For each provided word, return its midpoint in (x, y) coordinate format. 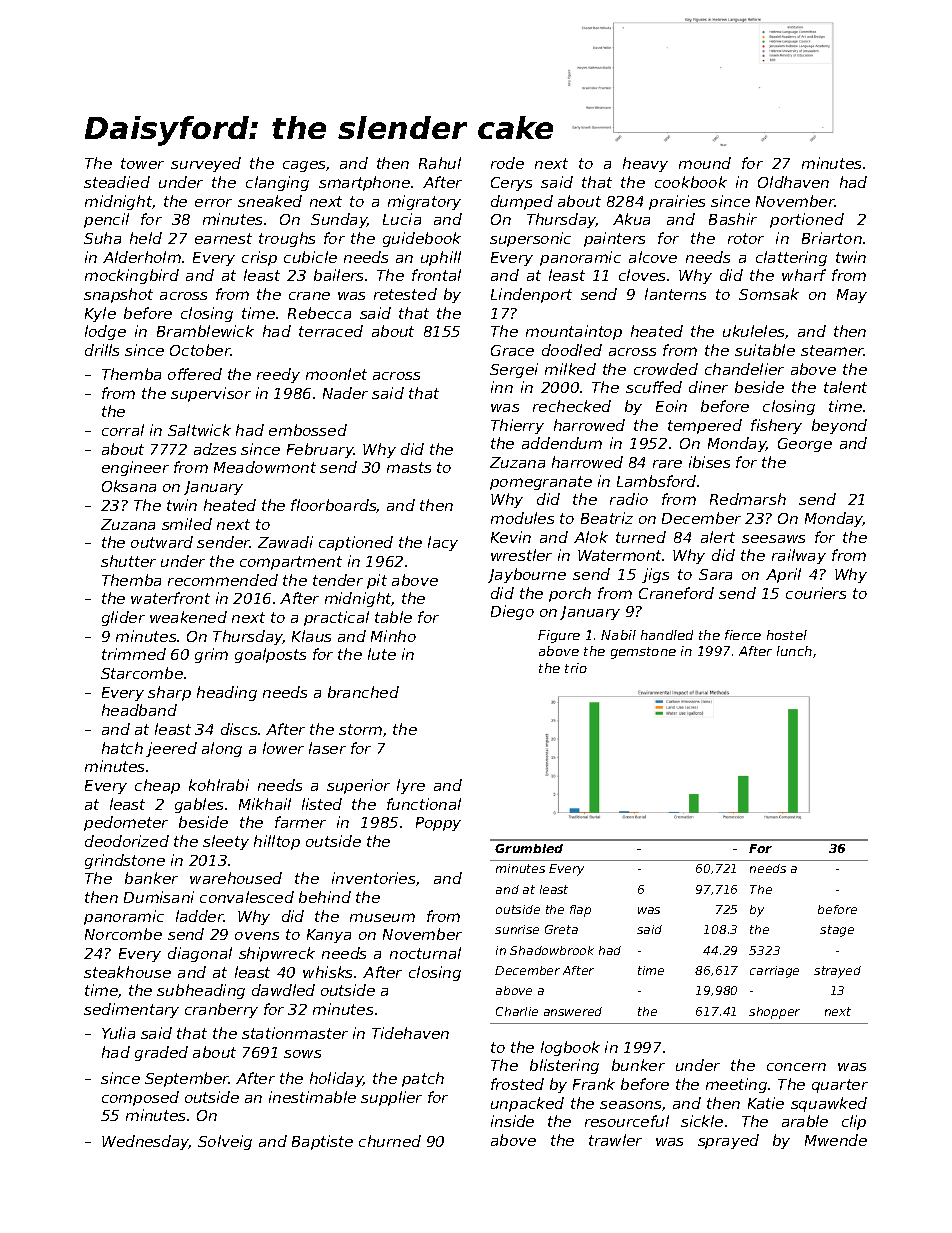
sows (302, 1054)
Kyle (100, 314)
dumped (522, 202)
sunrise (517, 929)
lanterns (675, 294)
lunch (794, 651)
